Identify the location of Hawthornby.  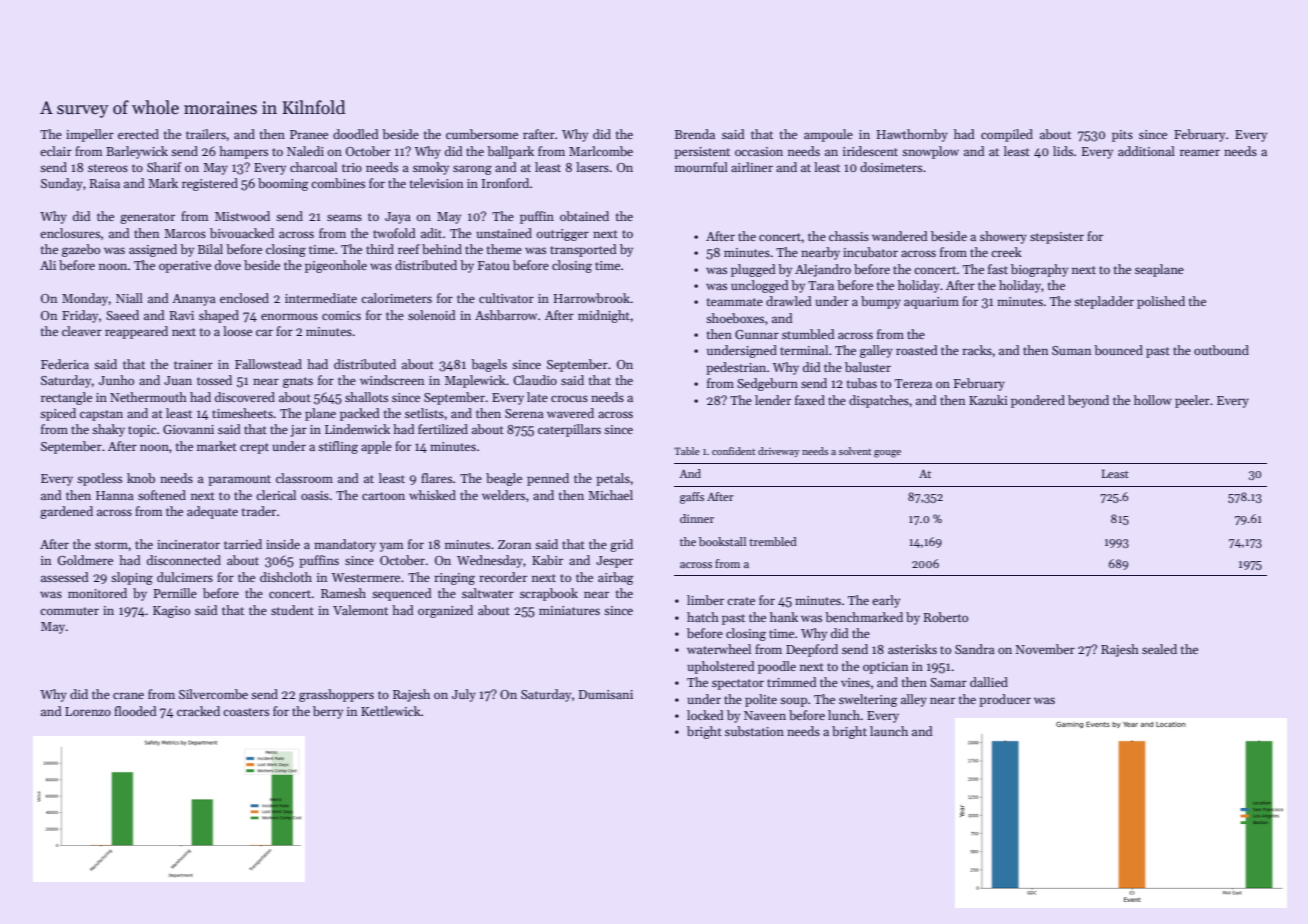
(912, 135).
